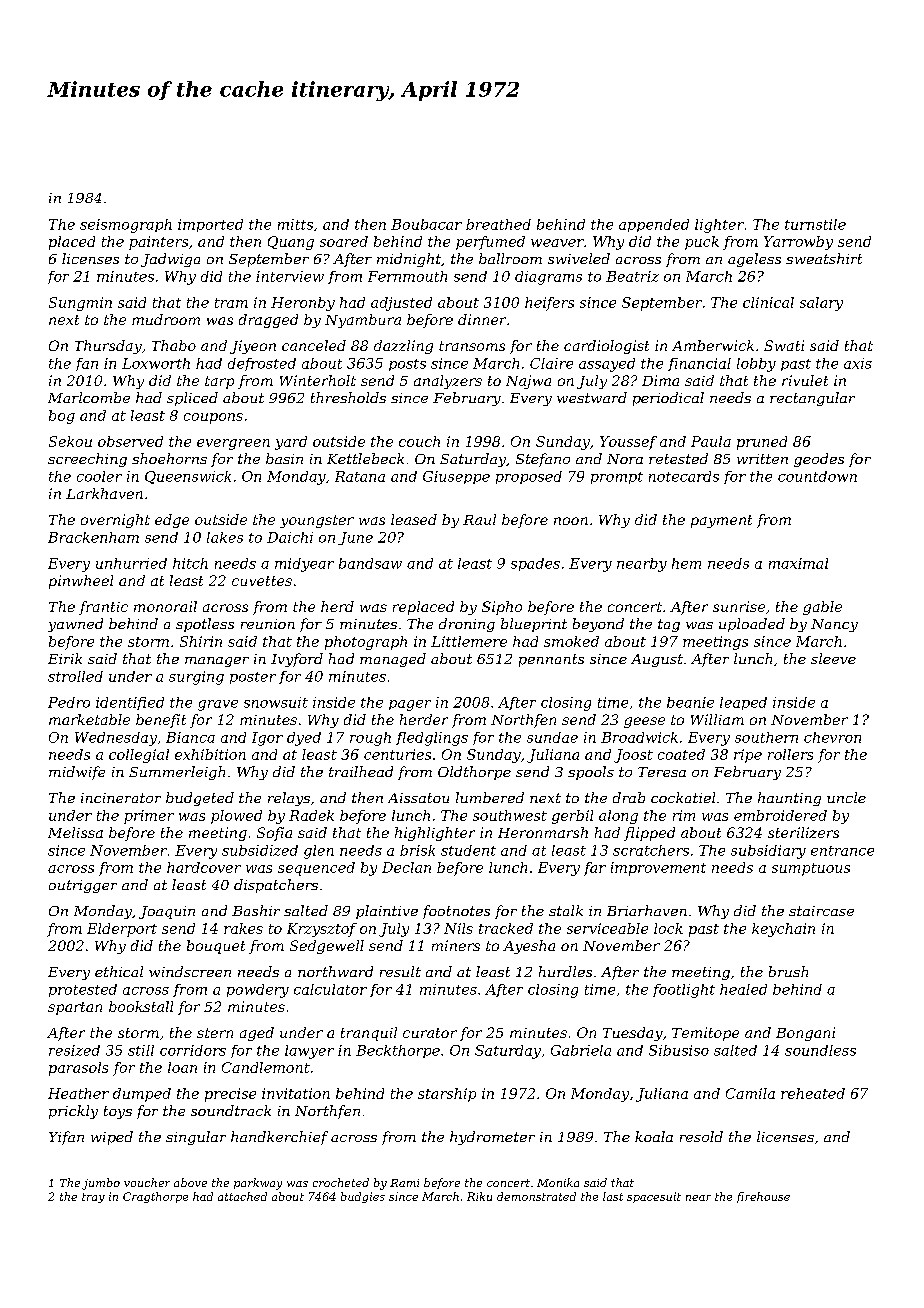 The image size is (924, 1308). I want to click on mudroom, so click(166, 319).
